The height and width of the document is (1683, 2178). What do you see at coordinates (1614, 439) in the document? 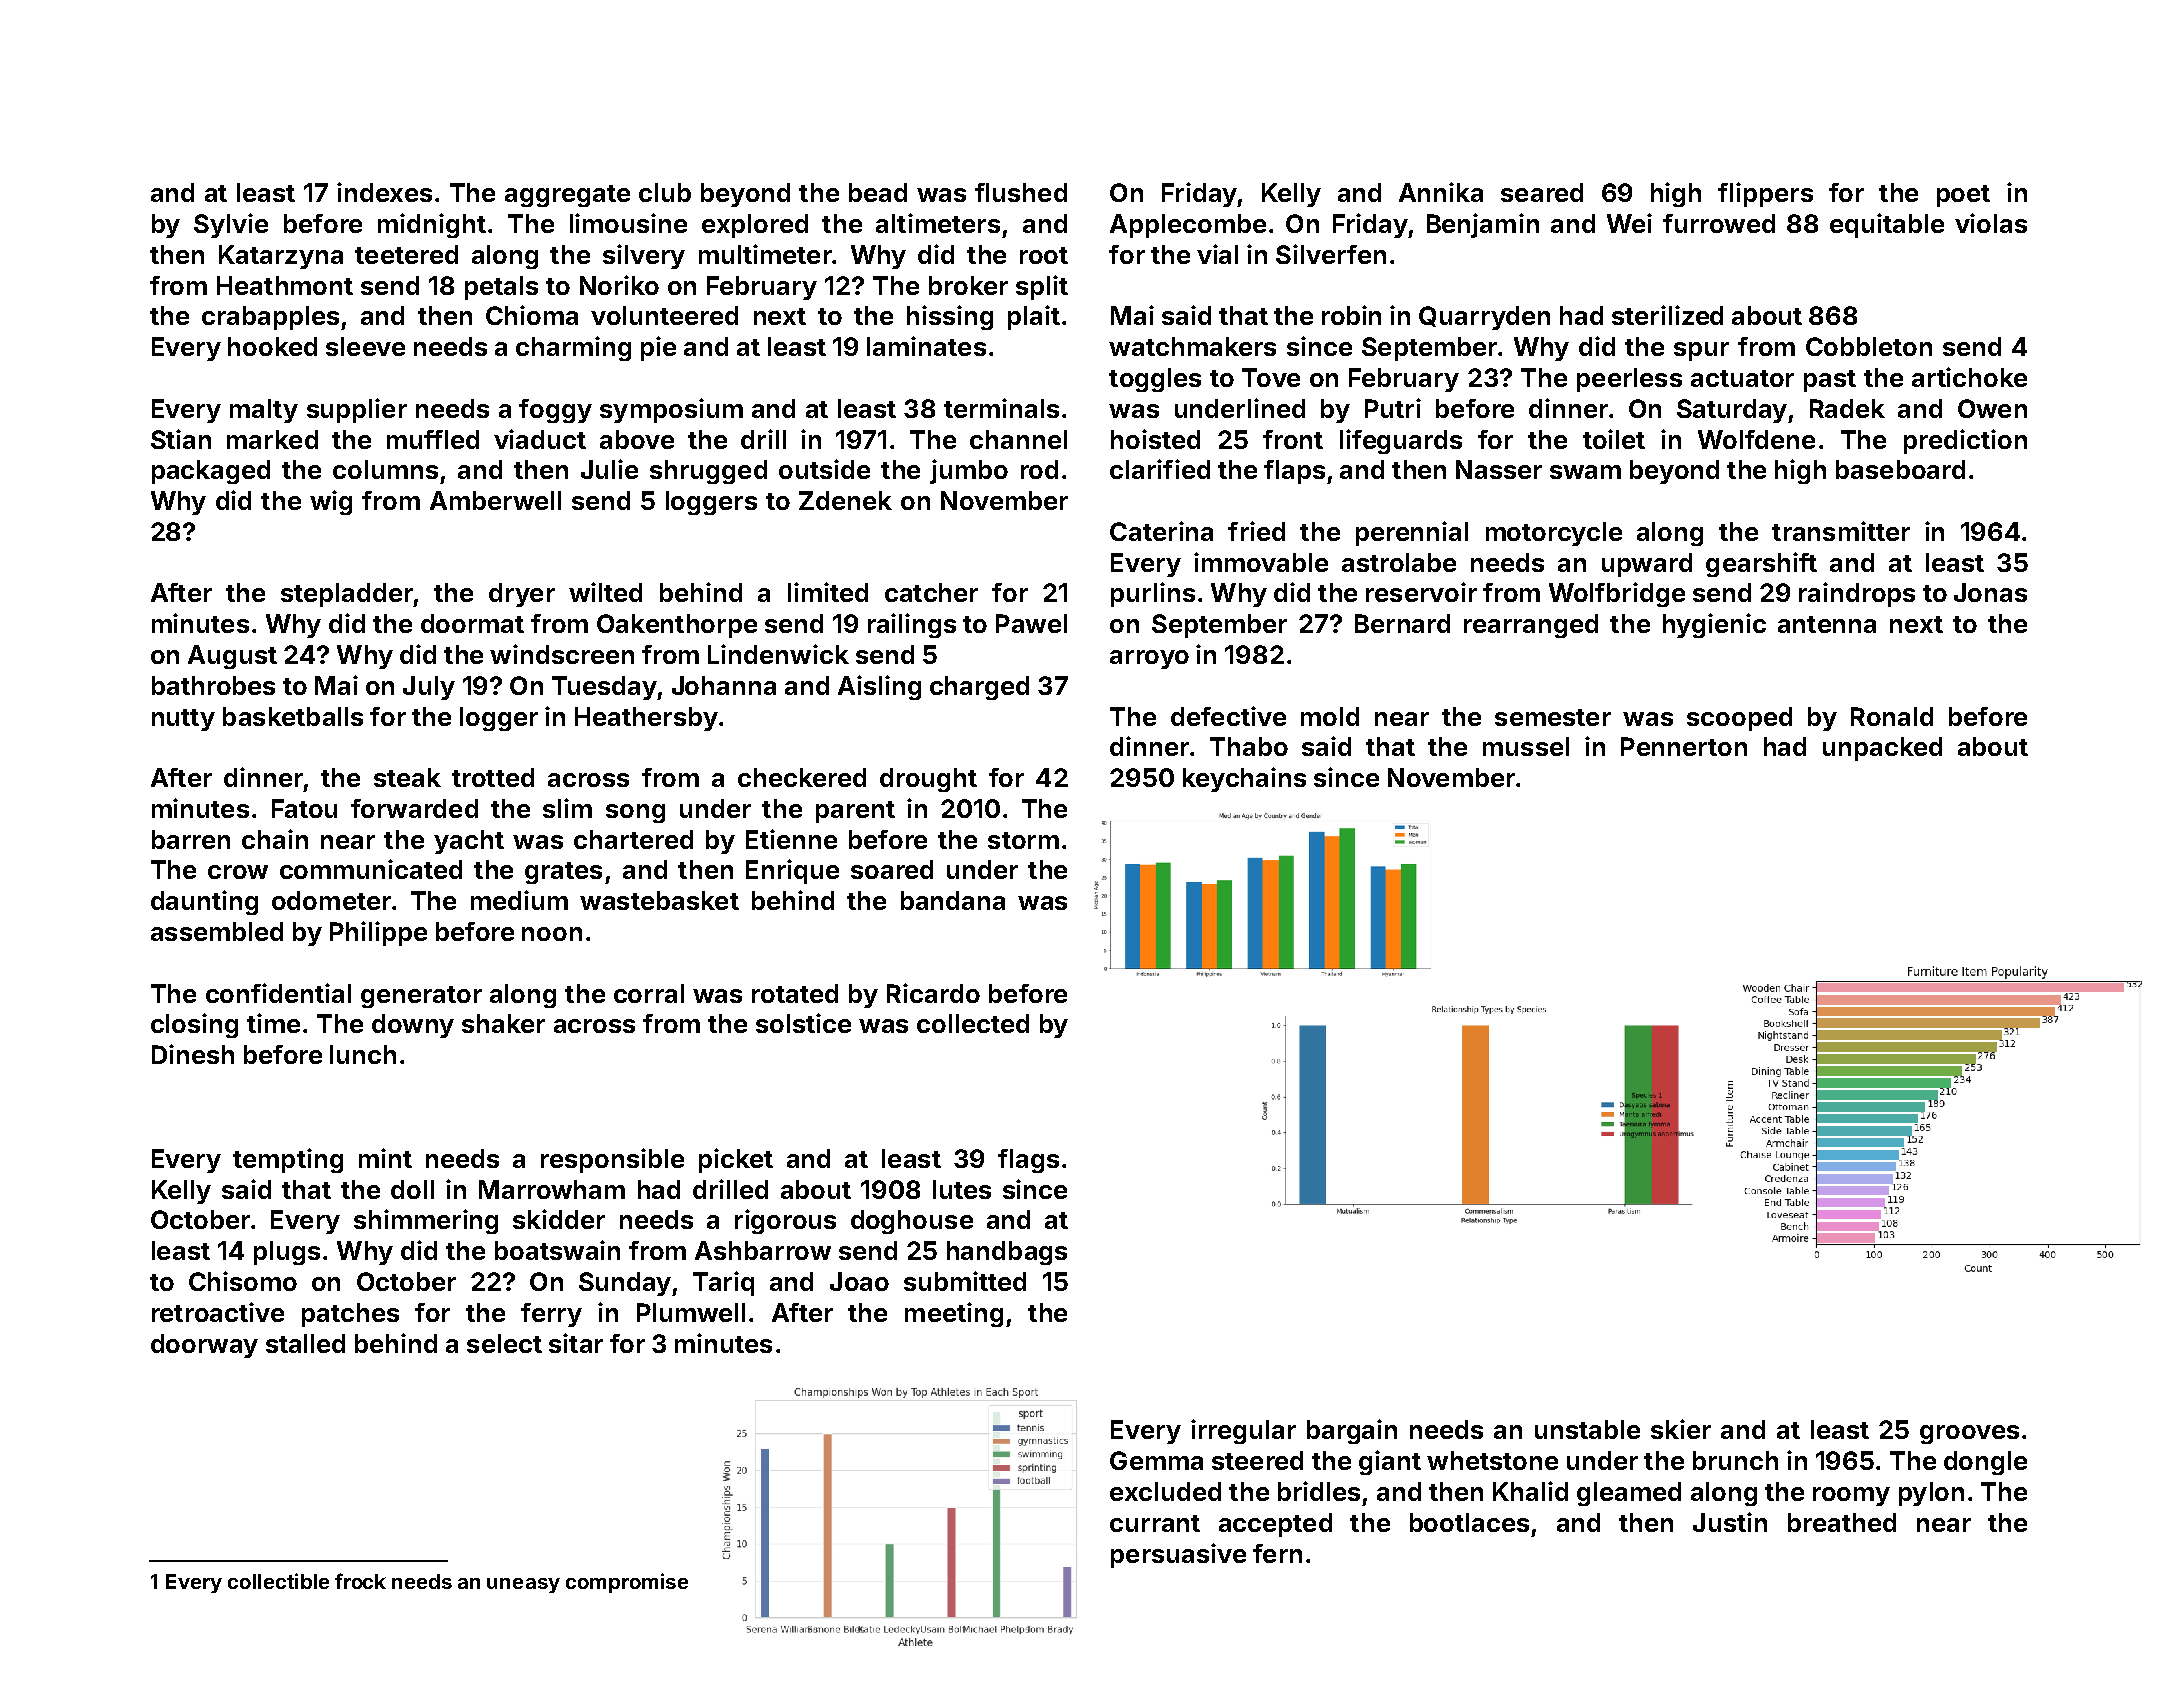
I see `toilet` at bounding box center [1614, 439].
